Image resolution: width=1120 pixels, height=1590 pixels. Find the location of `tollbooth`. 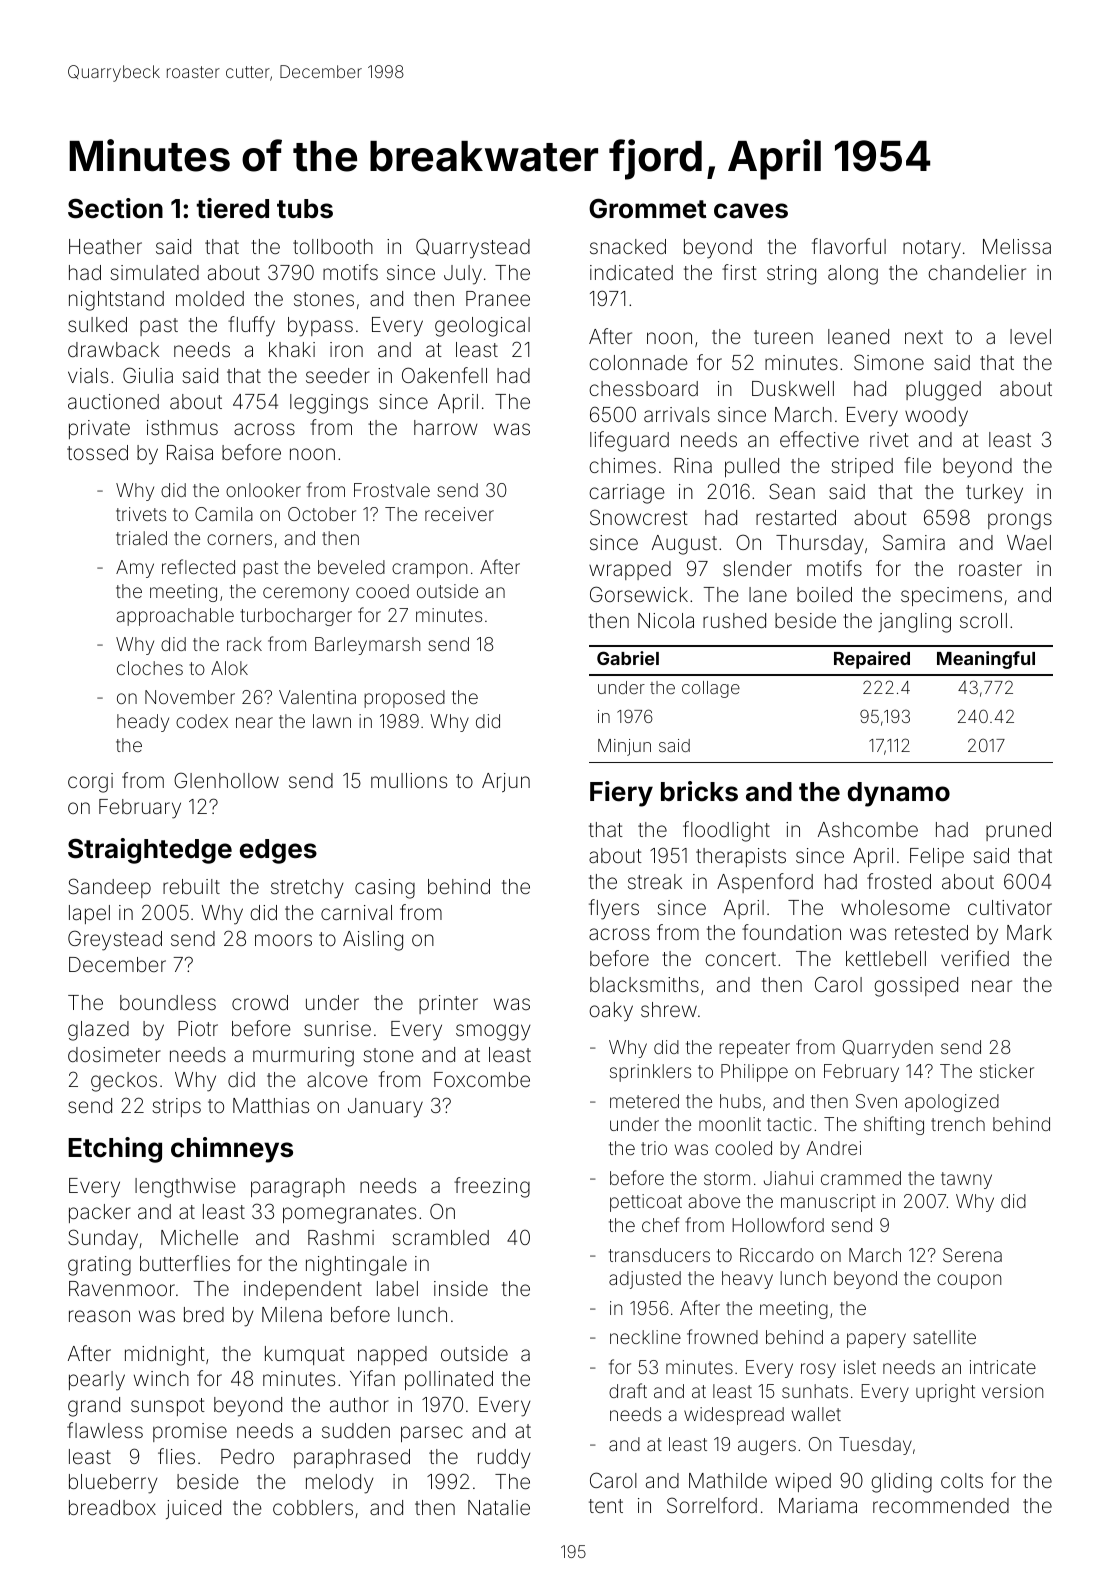

tollbooth is located at coordinates (333, 246).
